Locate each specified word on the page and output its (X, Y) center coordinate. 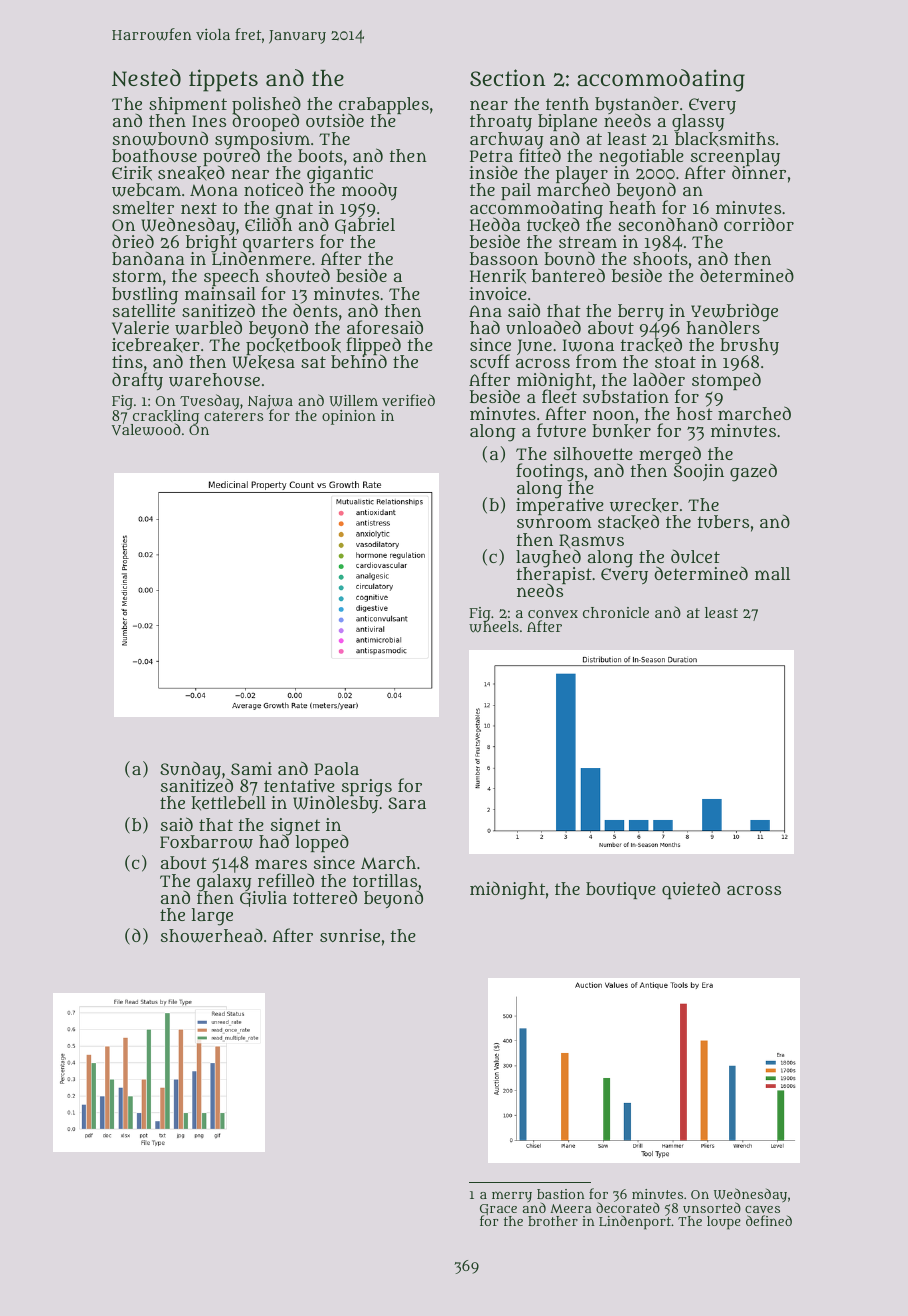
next (199, 208)
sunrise (350, 935)
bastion (561, 1194)
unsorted (712, 1207)
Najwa (270, 402)
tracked (651, 345)
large (212, 917)
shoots (660, 259)
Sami (251, 768)
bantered (568, 275)
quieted (691, 890)
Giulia (263, 899)
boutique (621, 890)
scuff (490, 361)
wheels (494, 627)
